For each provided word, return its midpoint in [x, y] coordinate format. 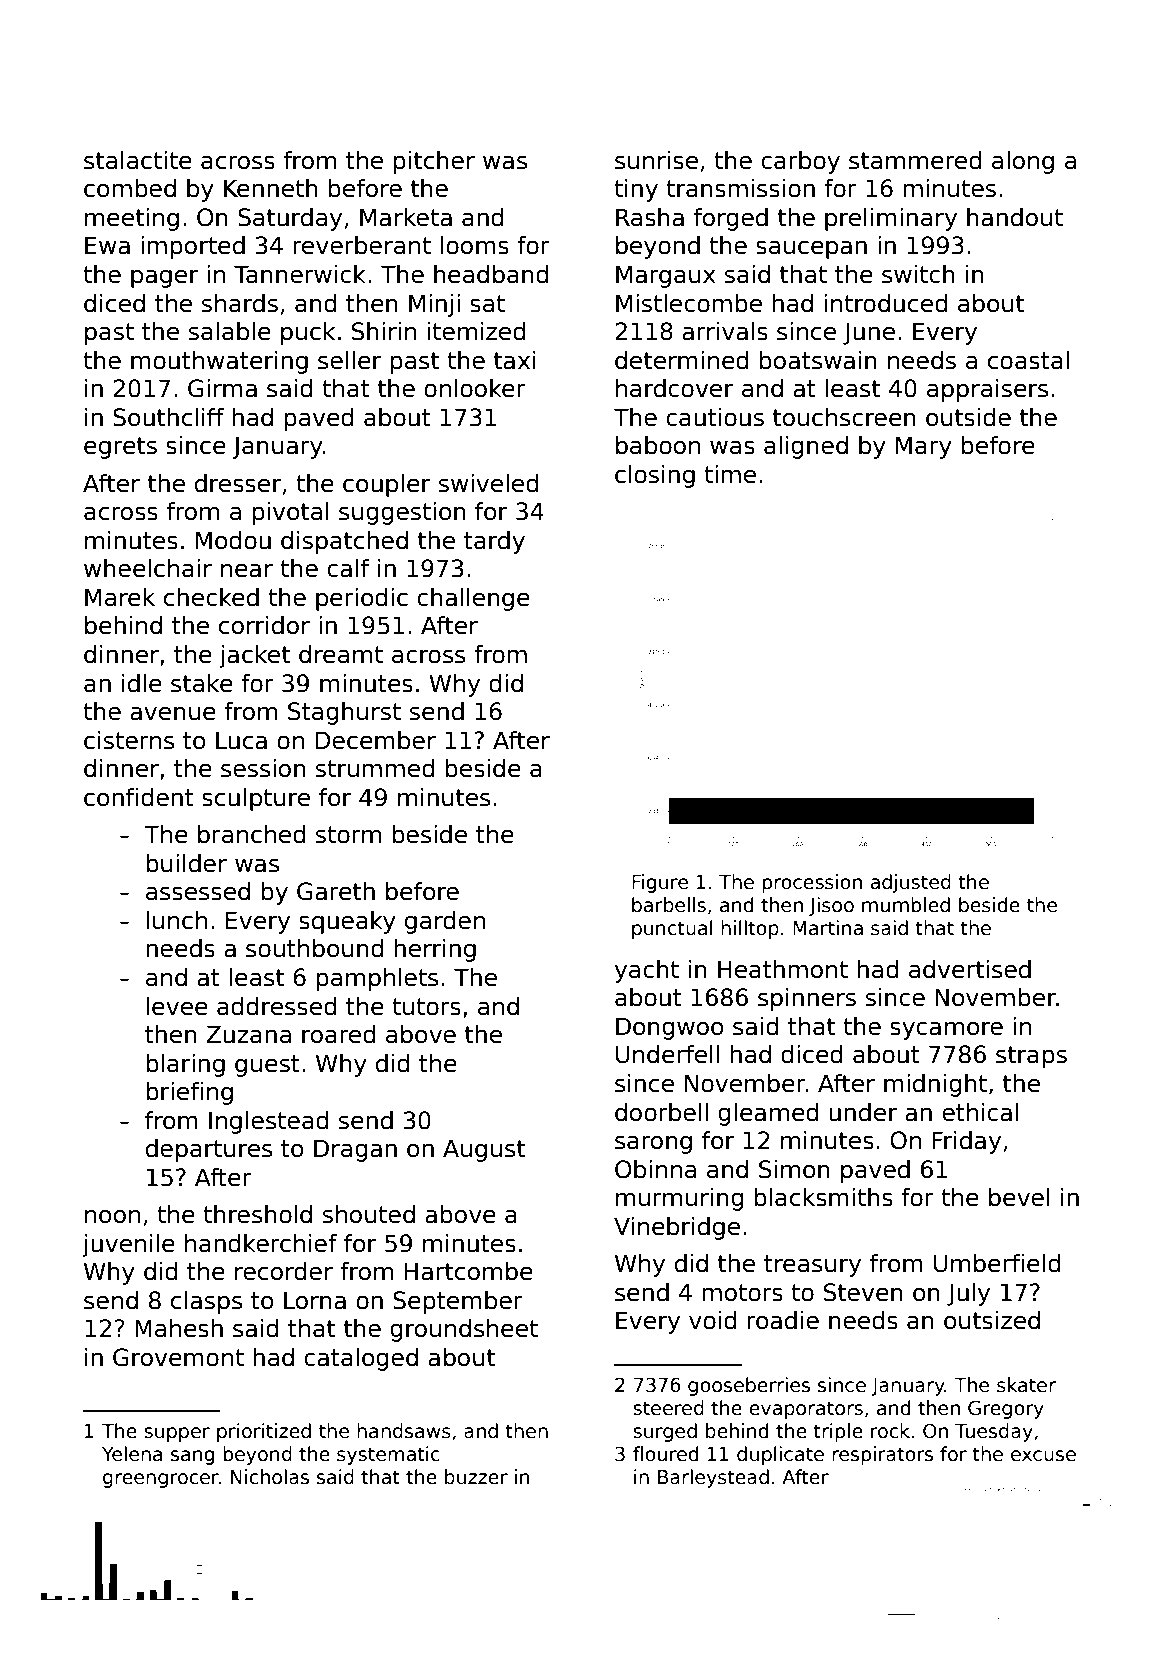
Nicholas [270, 1477]
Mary [924, 447]
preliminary [891, 219]
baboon [658, 445]
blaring [185, 1065]
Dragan [355, 1150]
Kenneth [271, 188]
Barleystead [713, 1478]
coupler [386, 485]
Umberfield [997, 1263]
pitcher [434, 162]
